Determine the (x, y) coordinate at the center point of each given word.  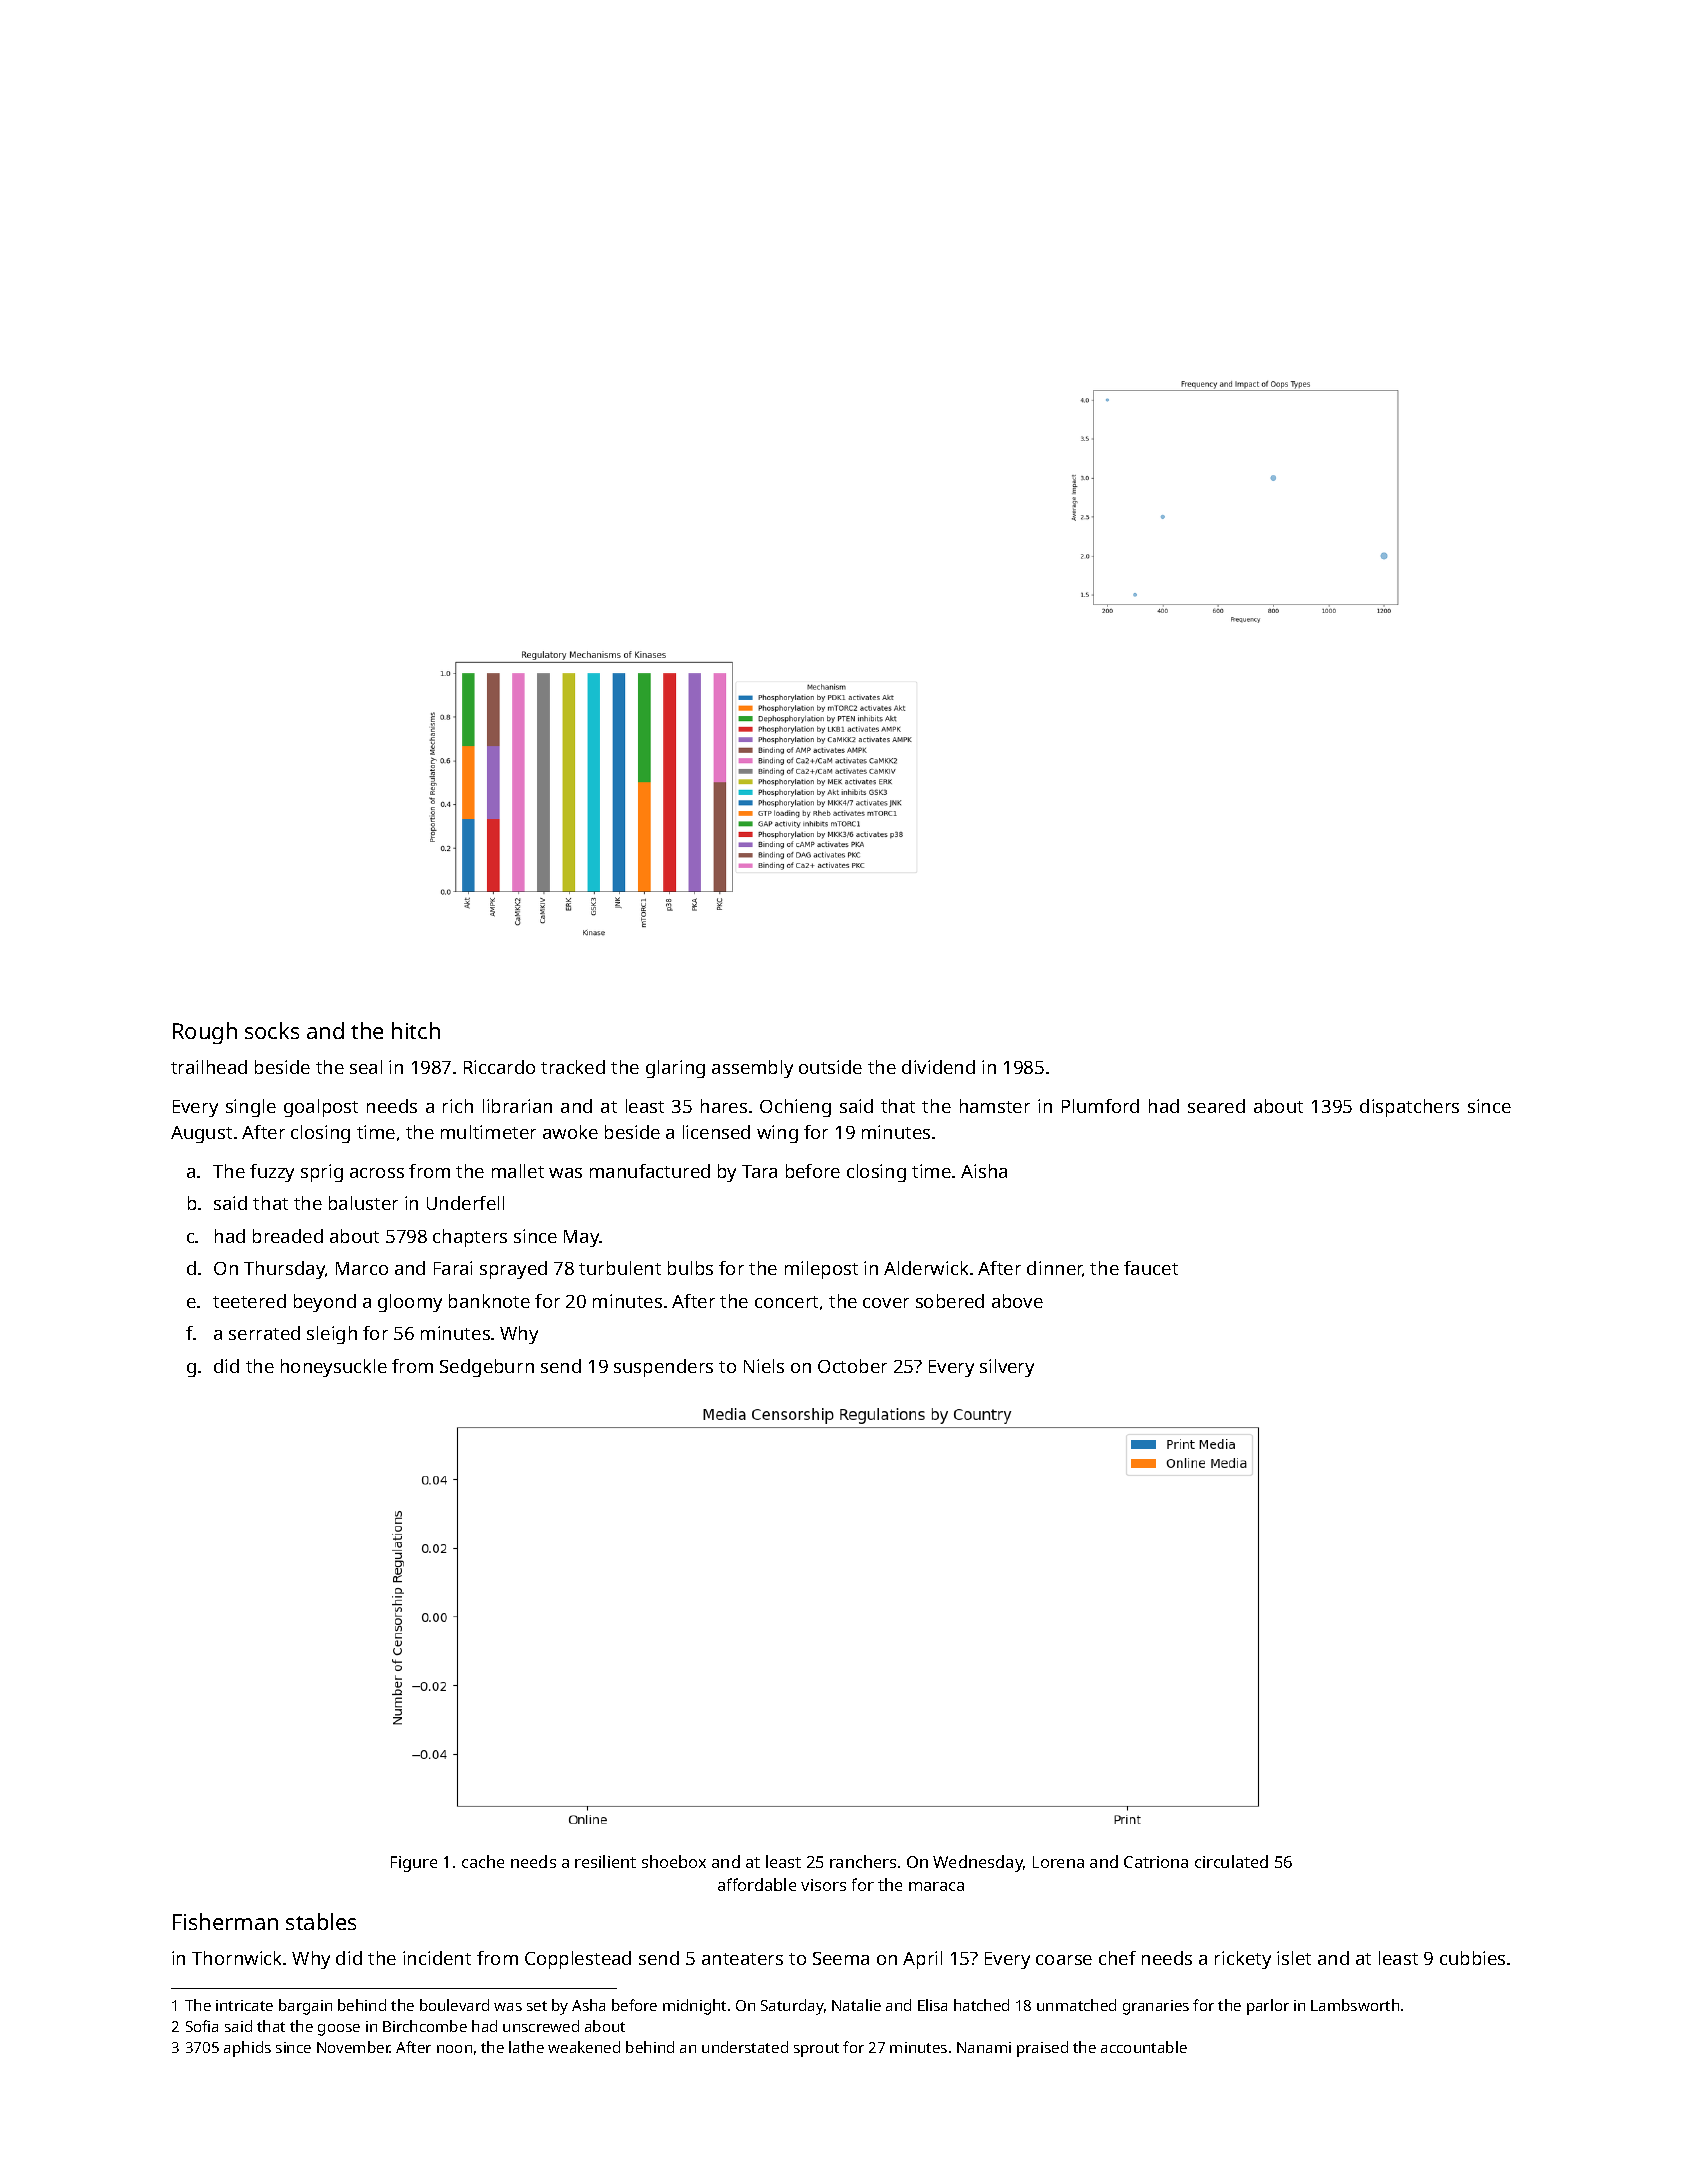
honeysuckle (334, 1368)
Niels (764, 1366)
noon (454, 2049)
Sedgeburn (487, 1368)
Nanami (984, 2047)
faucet (1151, 1268)
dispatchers (1409, 1108)
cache (483, 1861)
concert (786, 1302)
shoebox (674, 1861)
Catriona (1156, 1862)
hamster (995, 1106)
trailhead (209, 1067)
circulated (1231, 1861)
